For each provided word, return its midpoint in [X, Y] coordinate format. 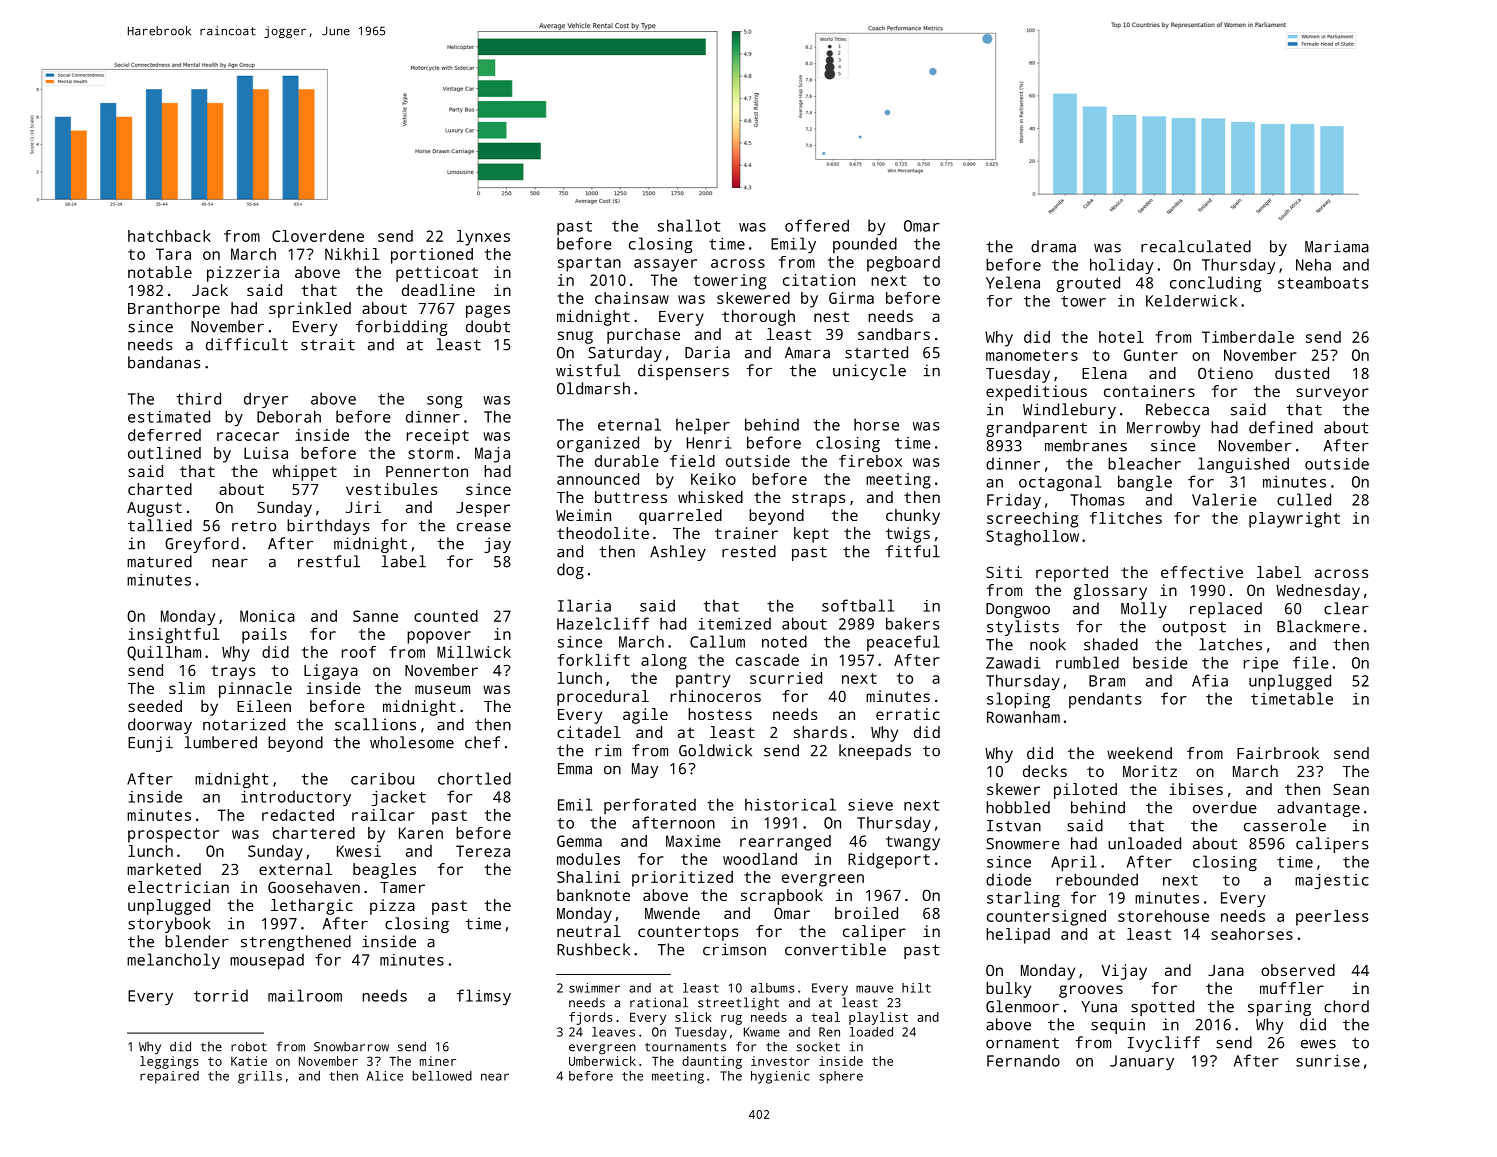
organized [598, 444]
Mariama [1337, 246]
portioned [432, 256]
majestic [1332, 881]
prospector [173, 835]
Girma [851, 298]
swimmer [594, 988]
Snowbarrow [351, 1047]
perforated [650, 806]
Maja [492, 455]
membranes [1086, 445]
